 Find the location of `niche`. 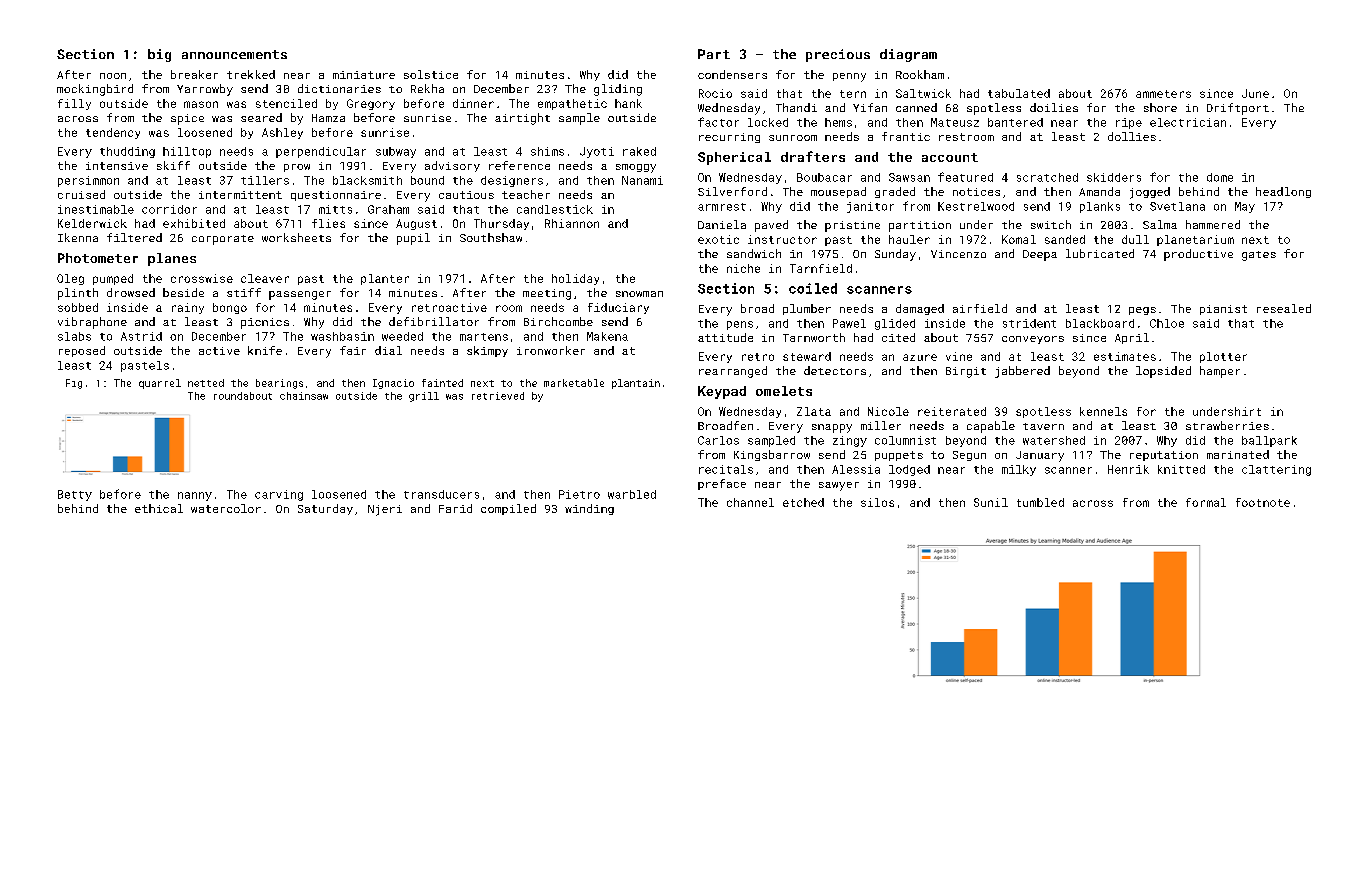

niche is located at coordinates (743, 268).
